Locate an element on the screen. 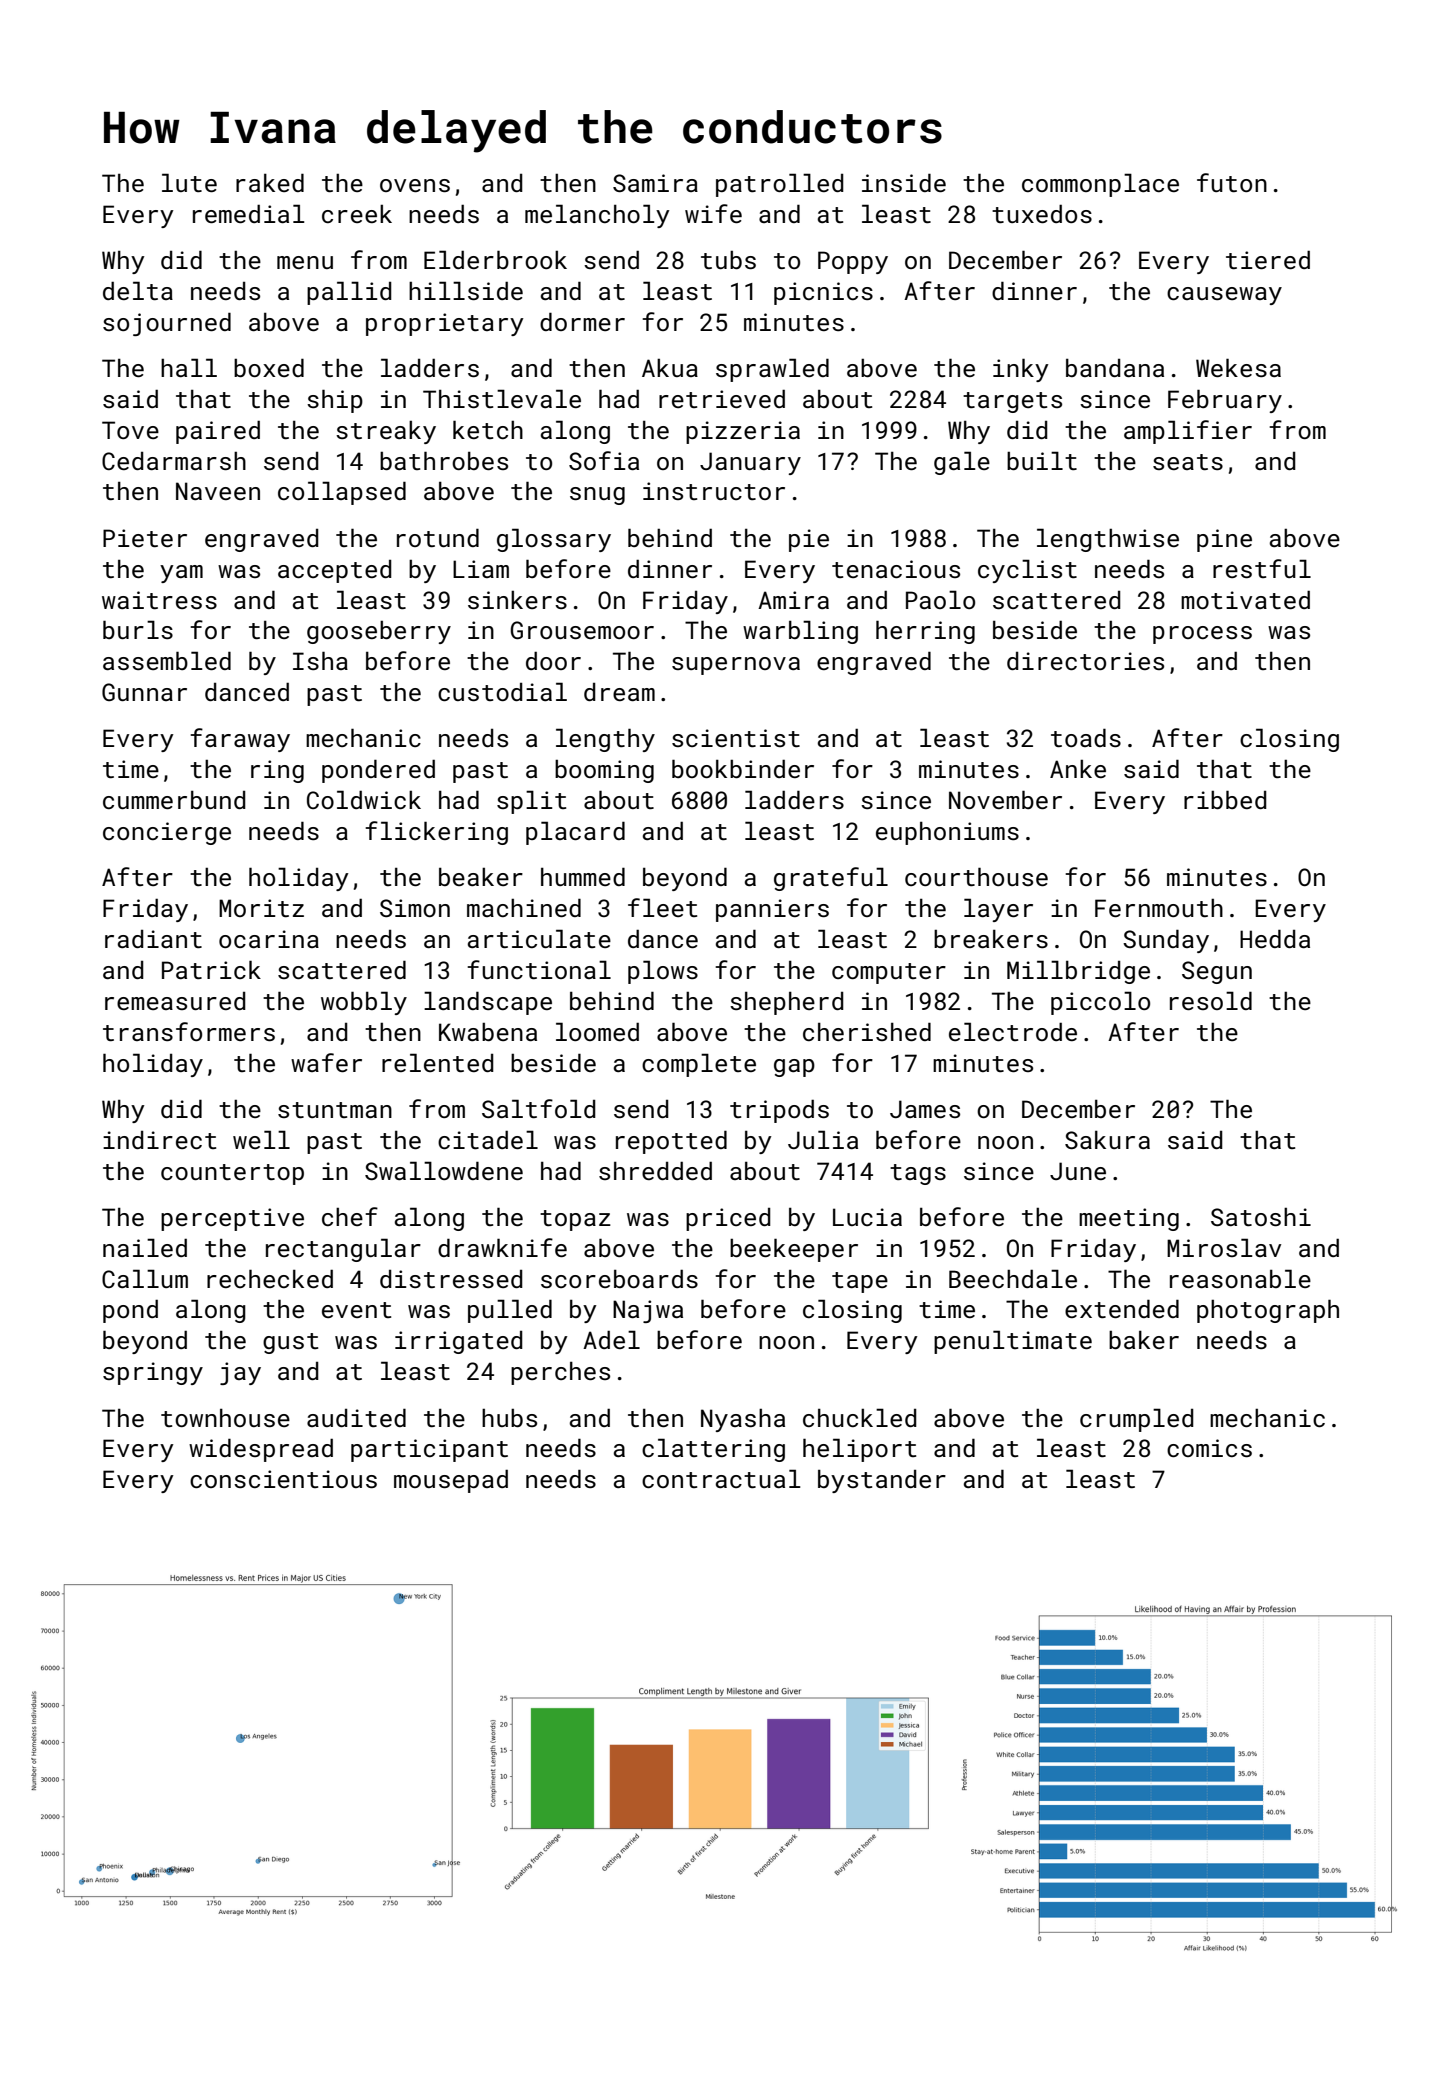 The width and height of the screenshot is (1450, 2100). cummerbund is located at coordinates (174, 799).
